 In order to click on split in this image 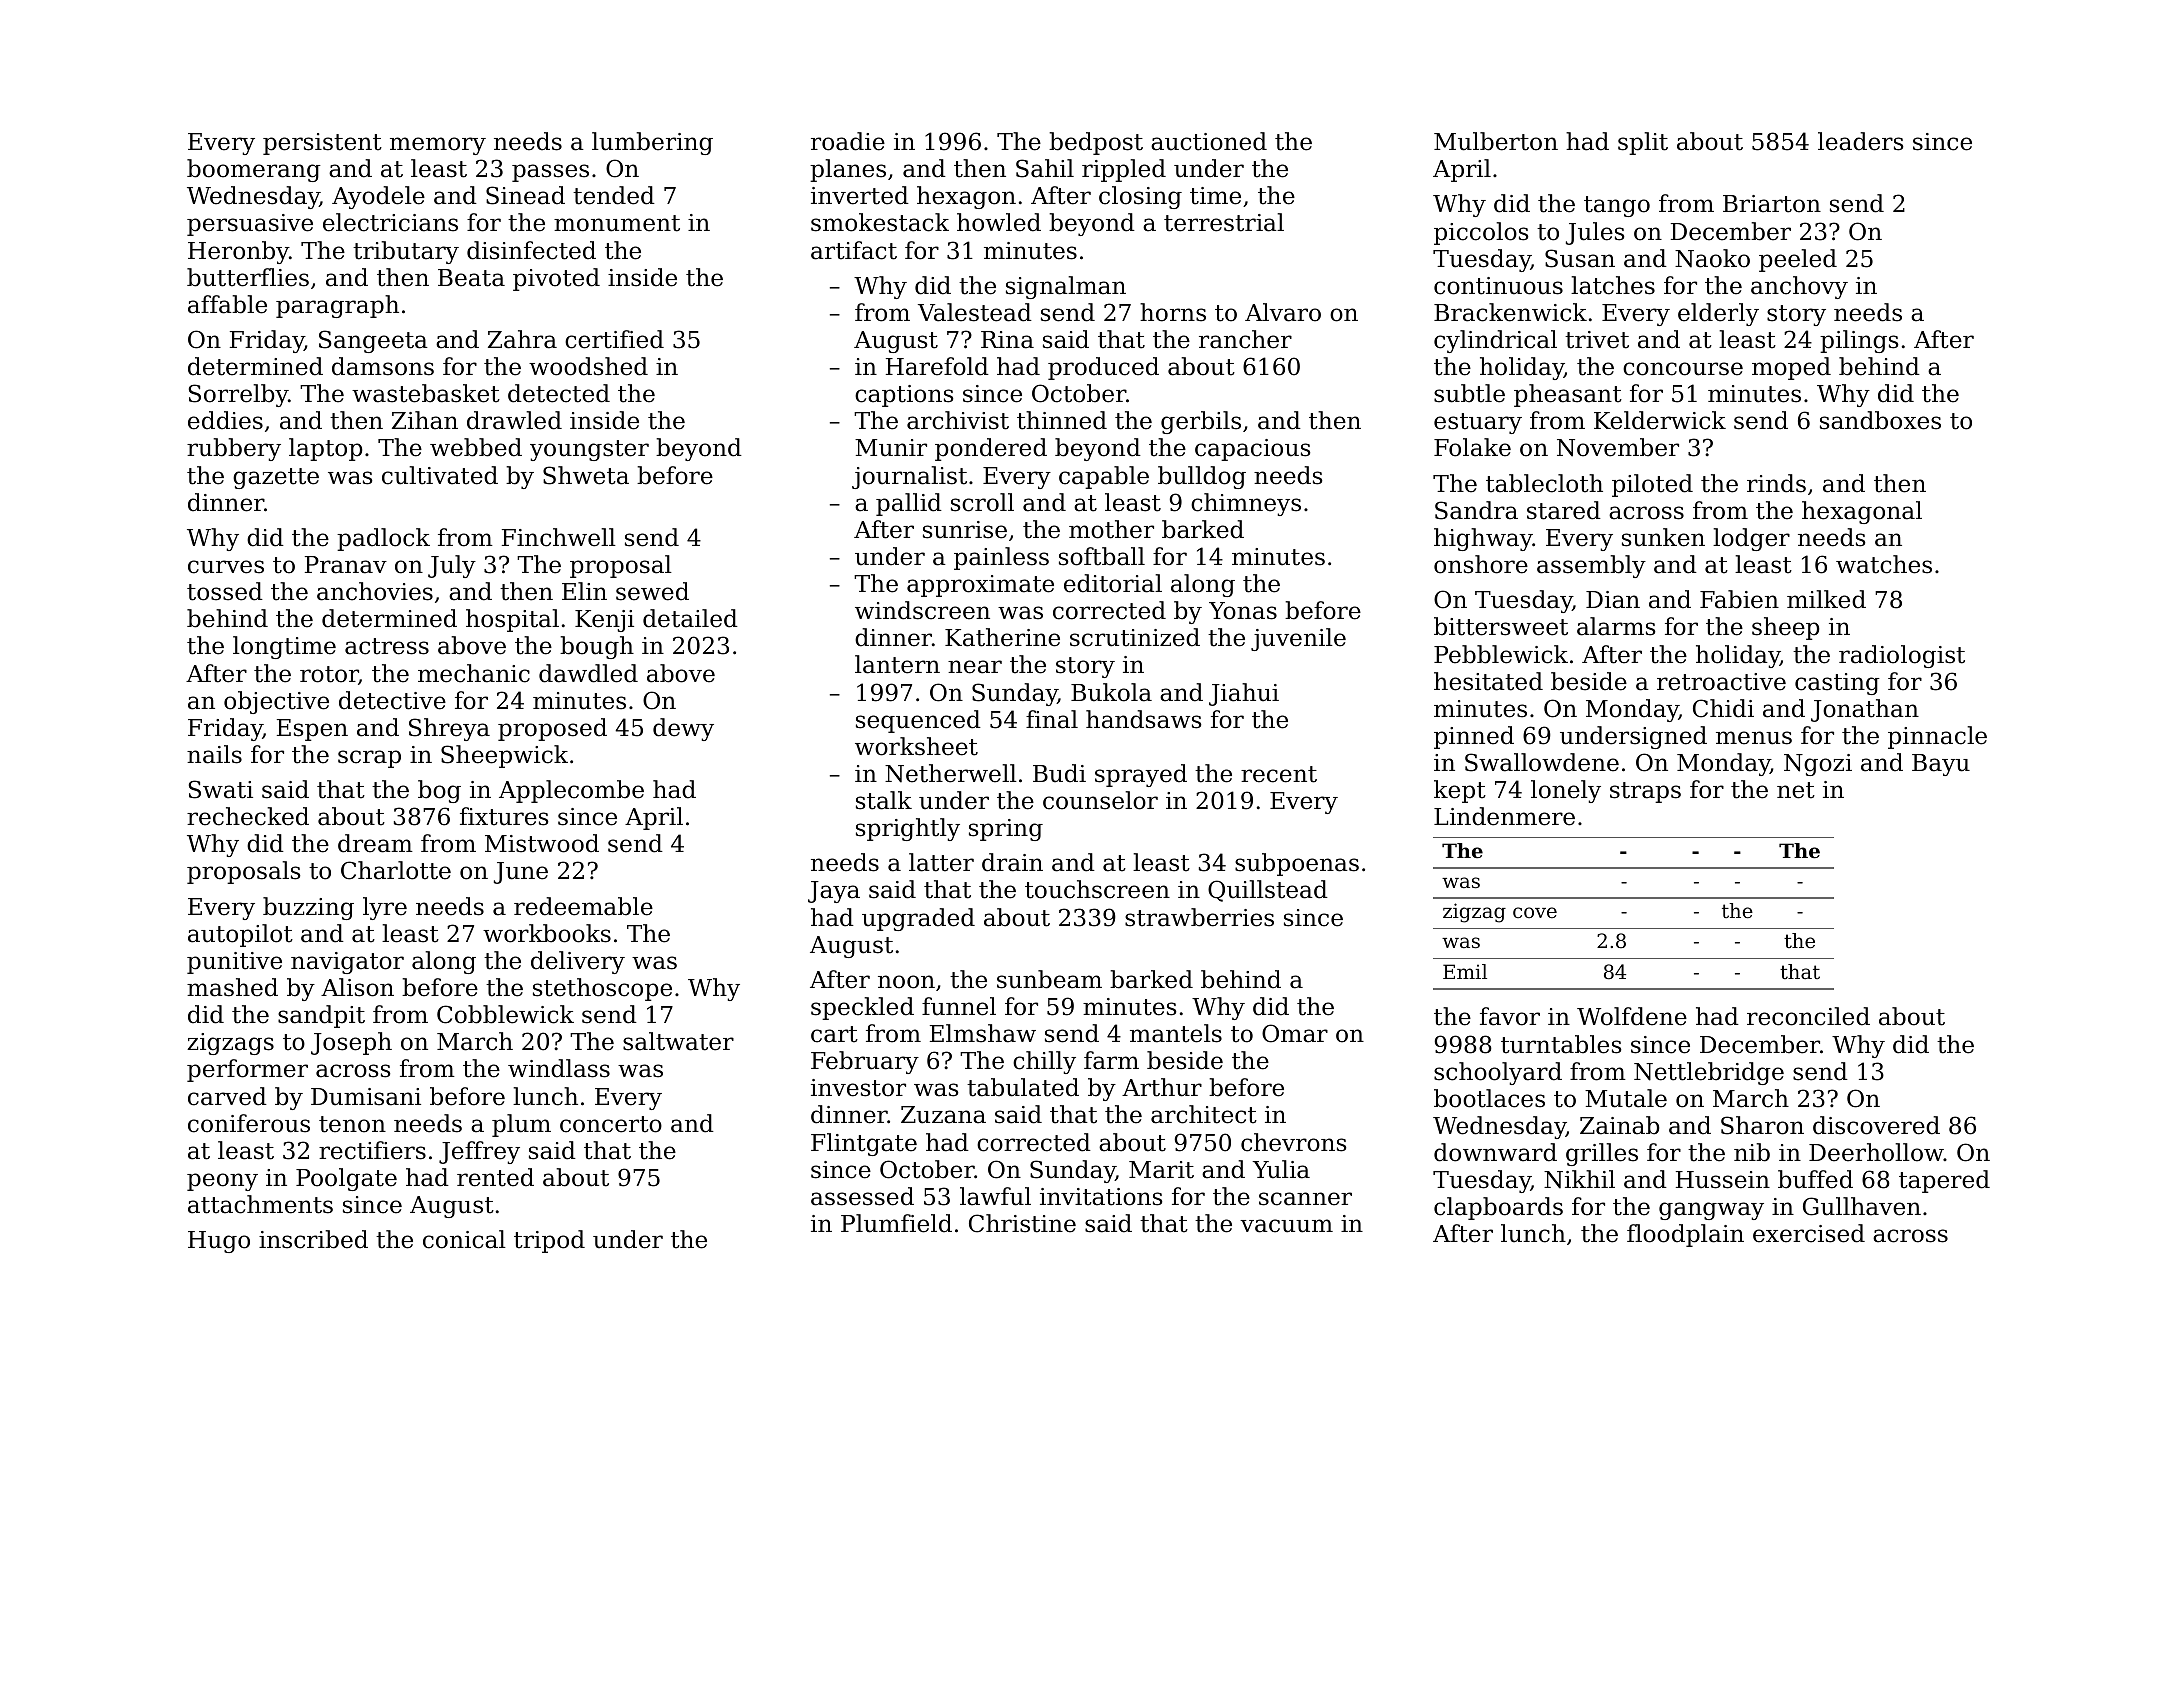, I will do `click(1643, 143)`.
